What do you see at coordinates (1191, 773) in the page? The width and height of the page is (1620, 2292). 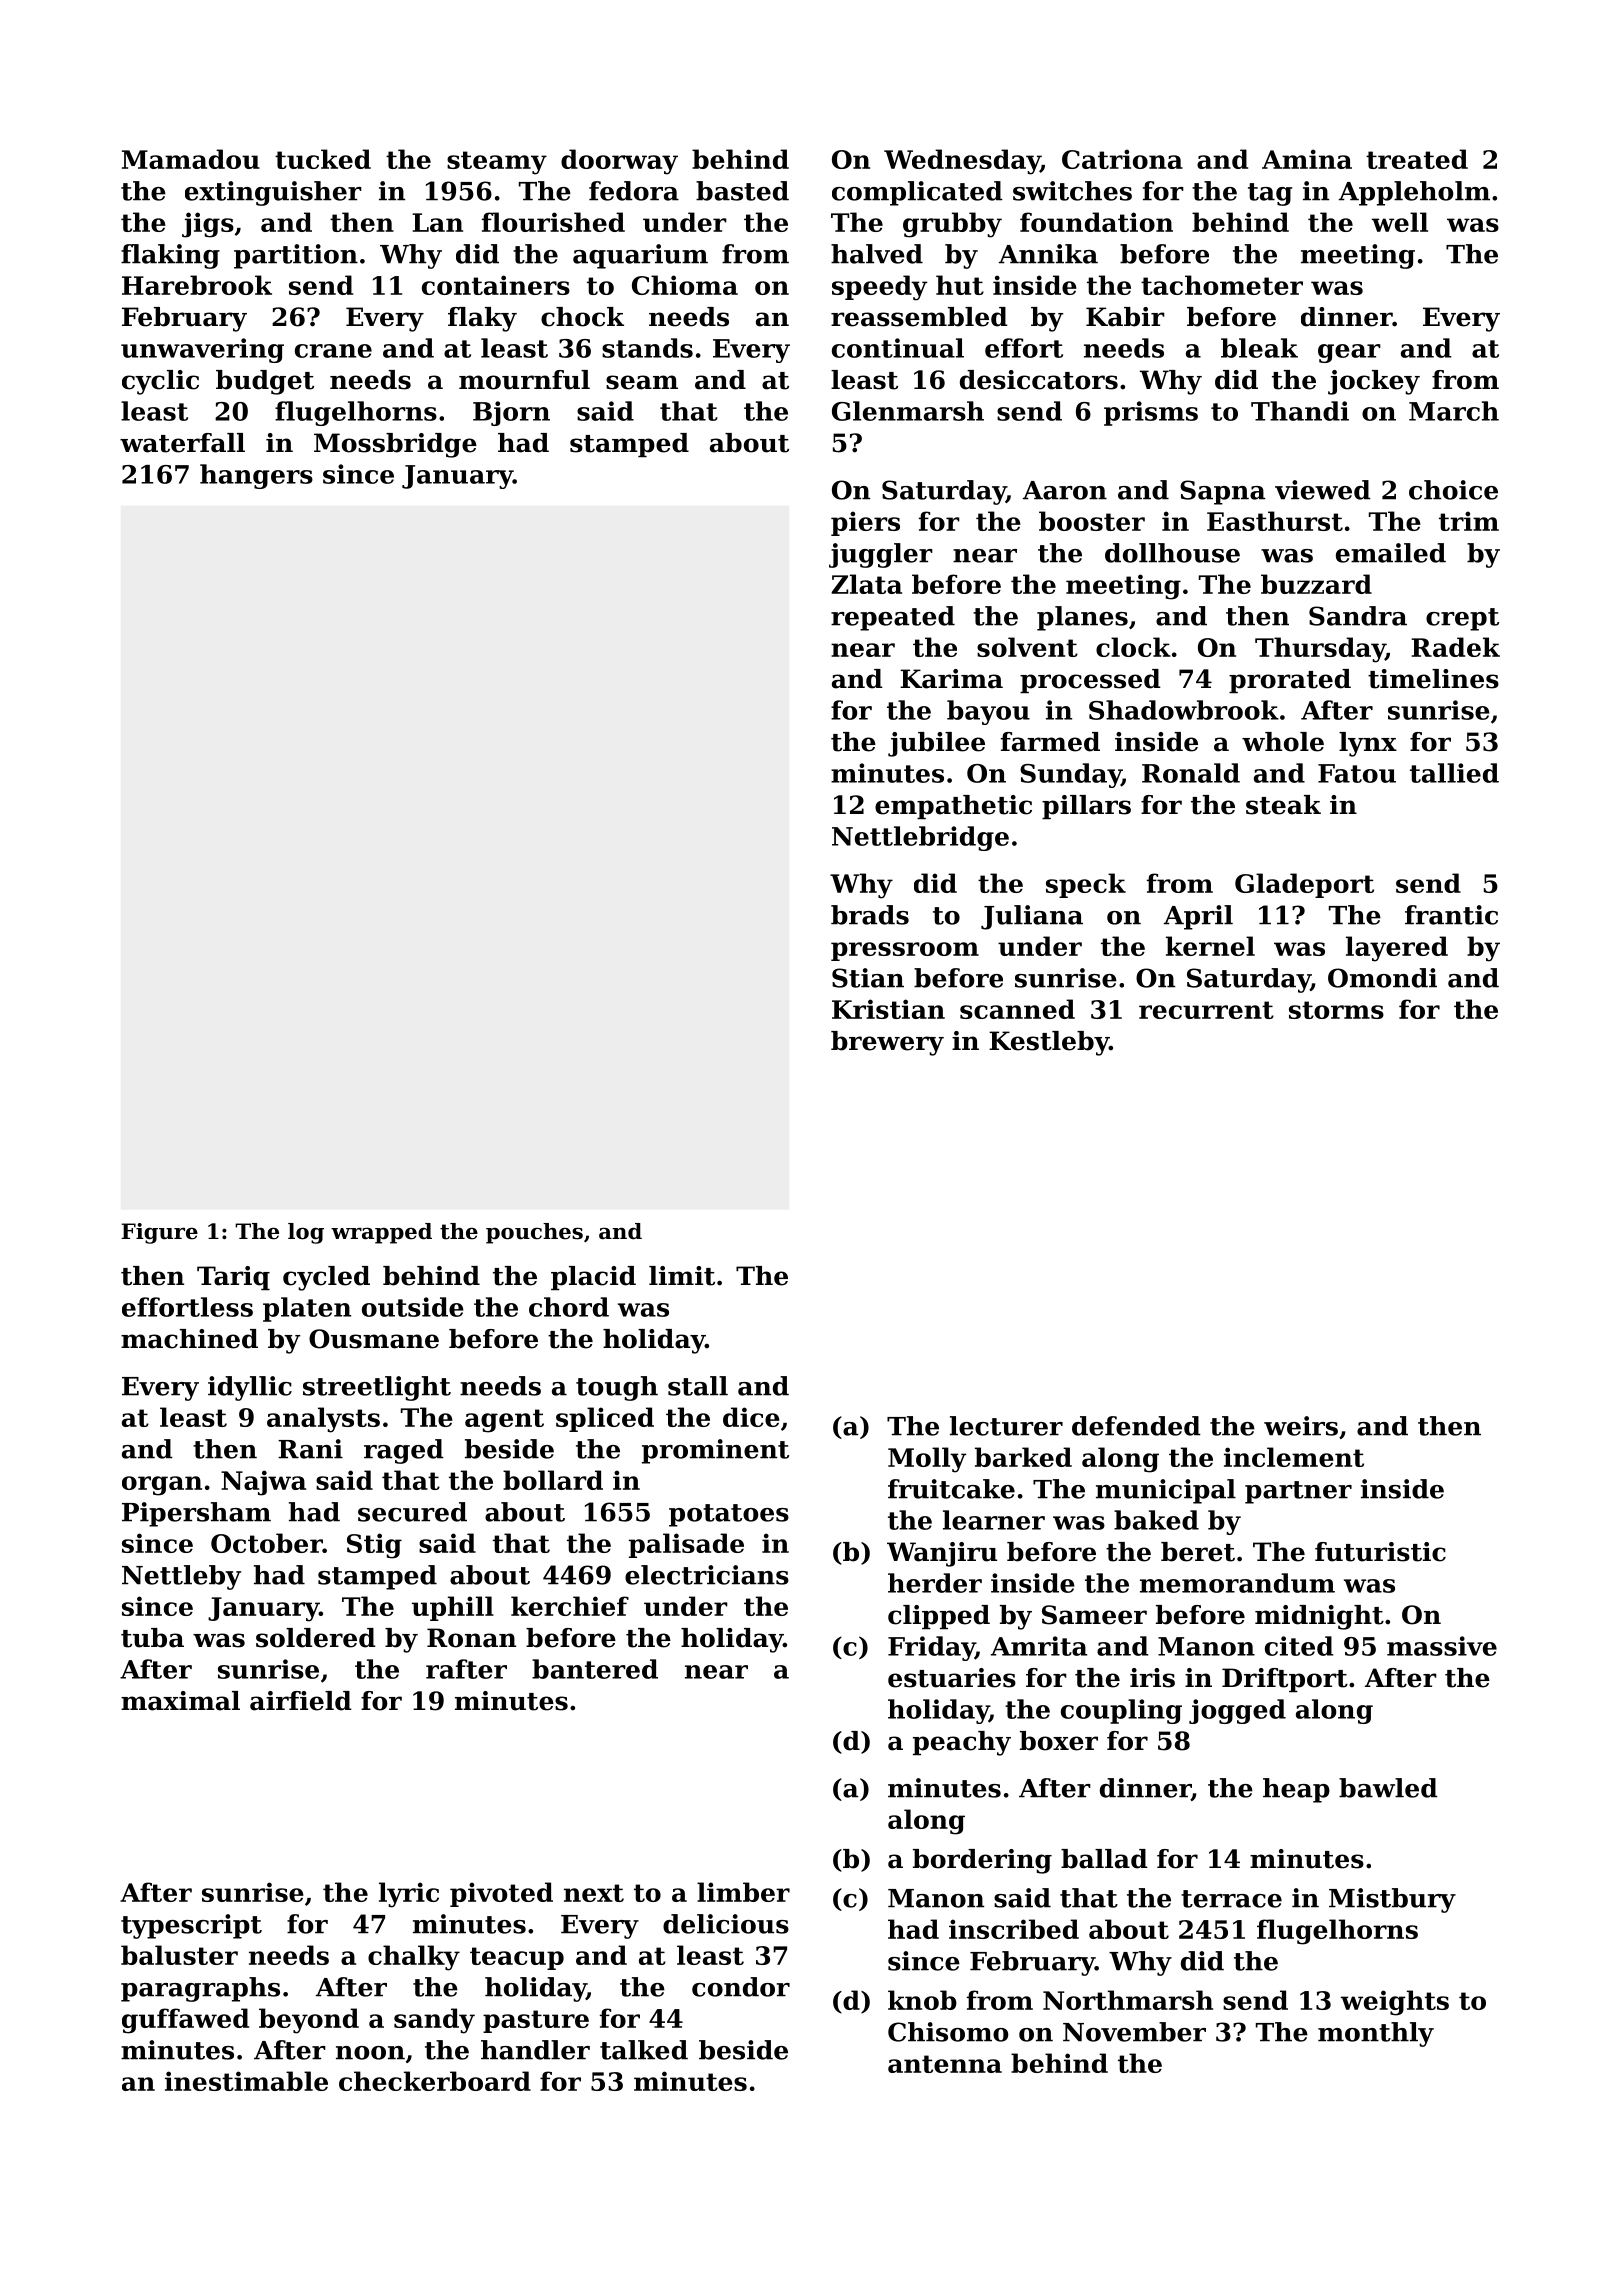 I see `Ronald` at bounding box center [1191, 773].
